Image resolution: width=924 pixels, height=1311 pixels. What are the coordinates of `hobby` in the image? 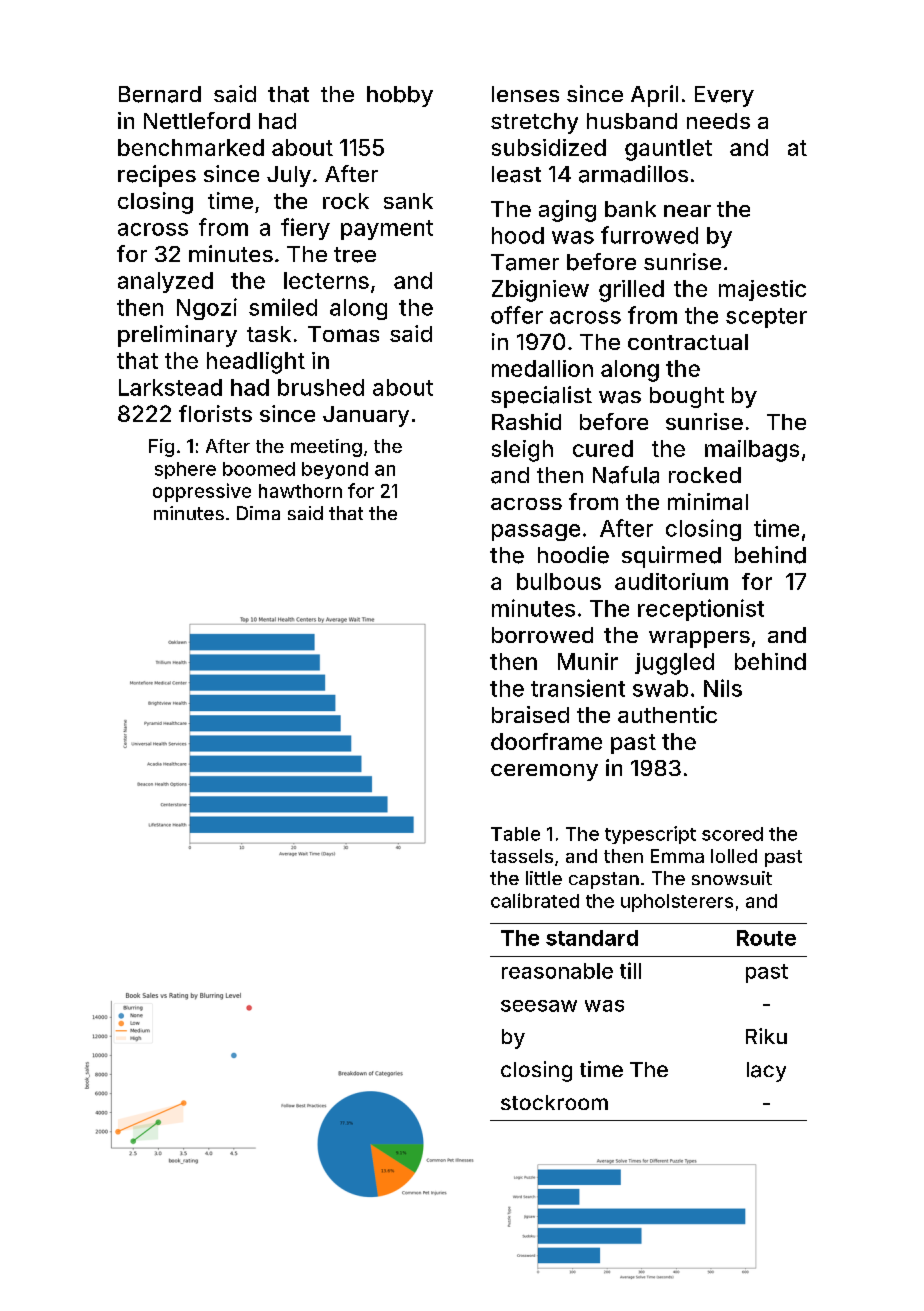 It's located at (400, 96).
